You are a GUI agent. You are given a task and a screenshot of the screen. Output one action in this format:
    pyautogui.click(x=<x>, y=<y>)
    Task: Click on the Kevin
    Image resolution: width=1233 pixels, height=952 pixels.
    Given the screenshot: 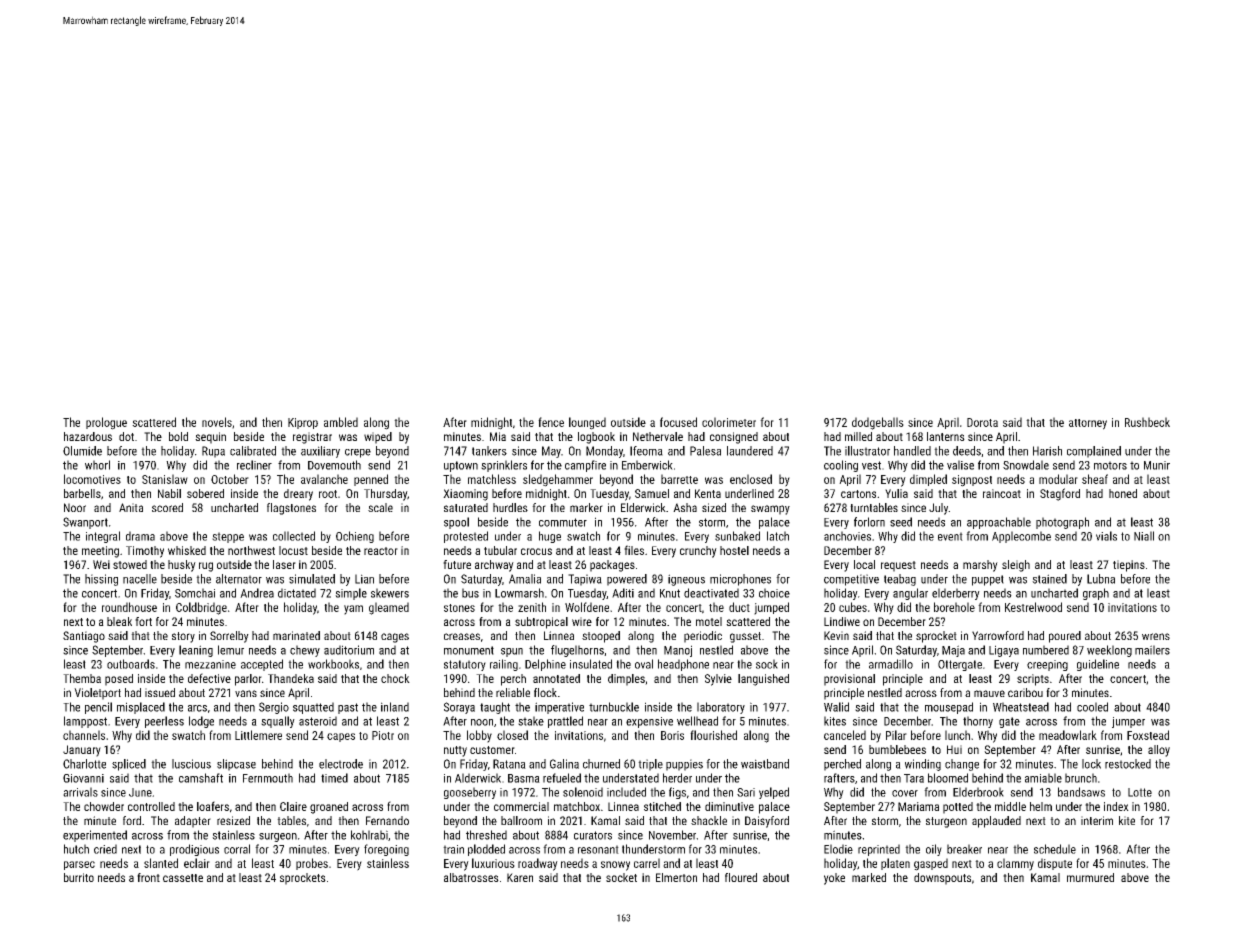 What is the action you would take?
    pyautogui.click(x=836, y=635)
